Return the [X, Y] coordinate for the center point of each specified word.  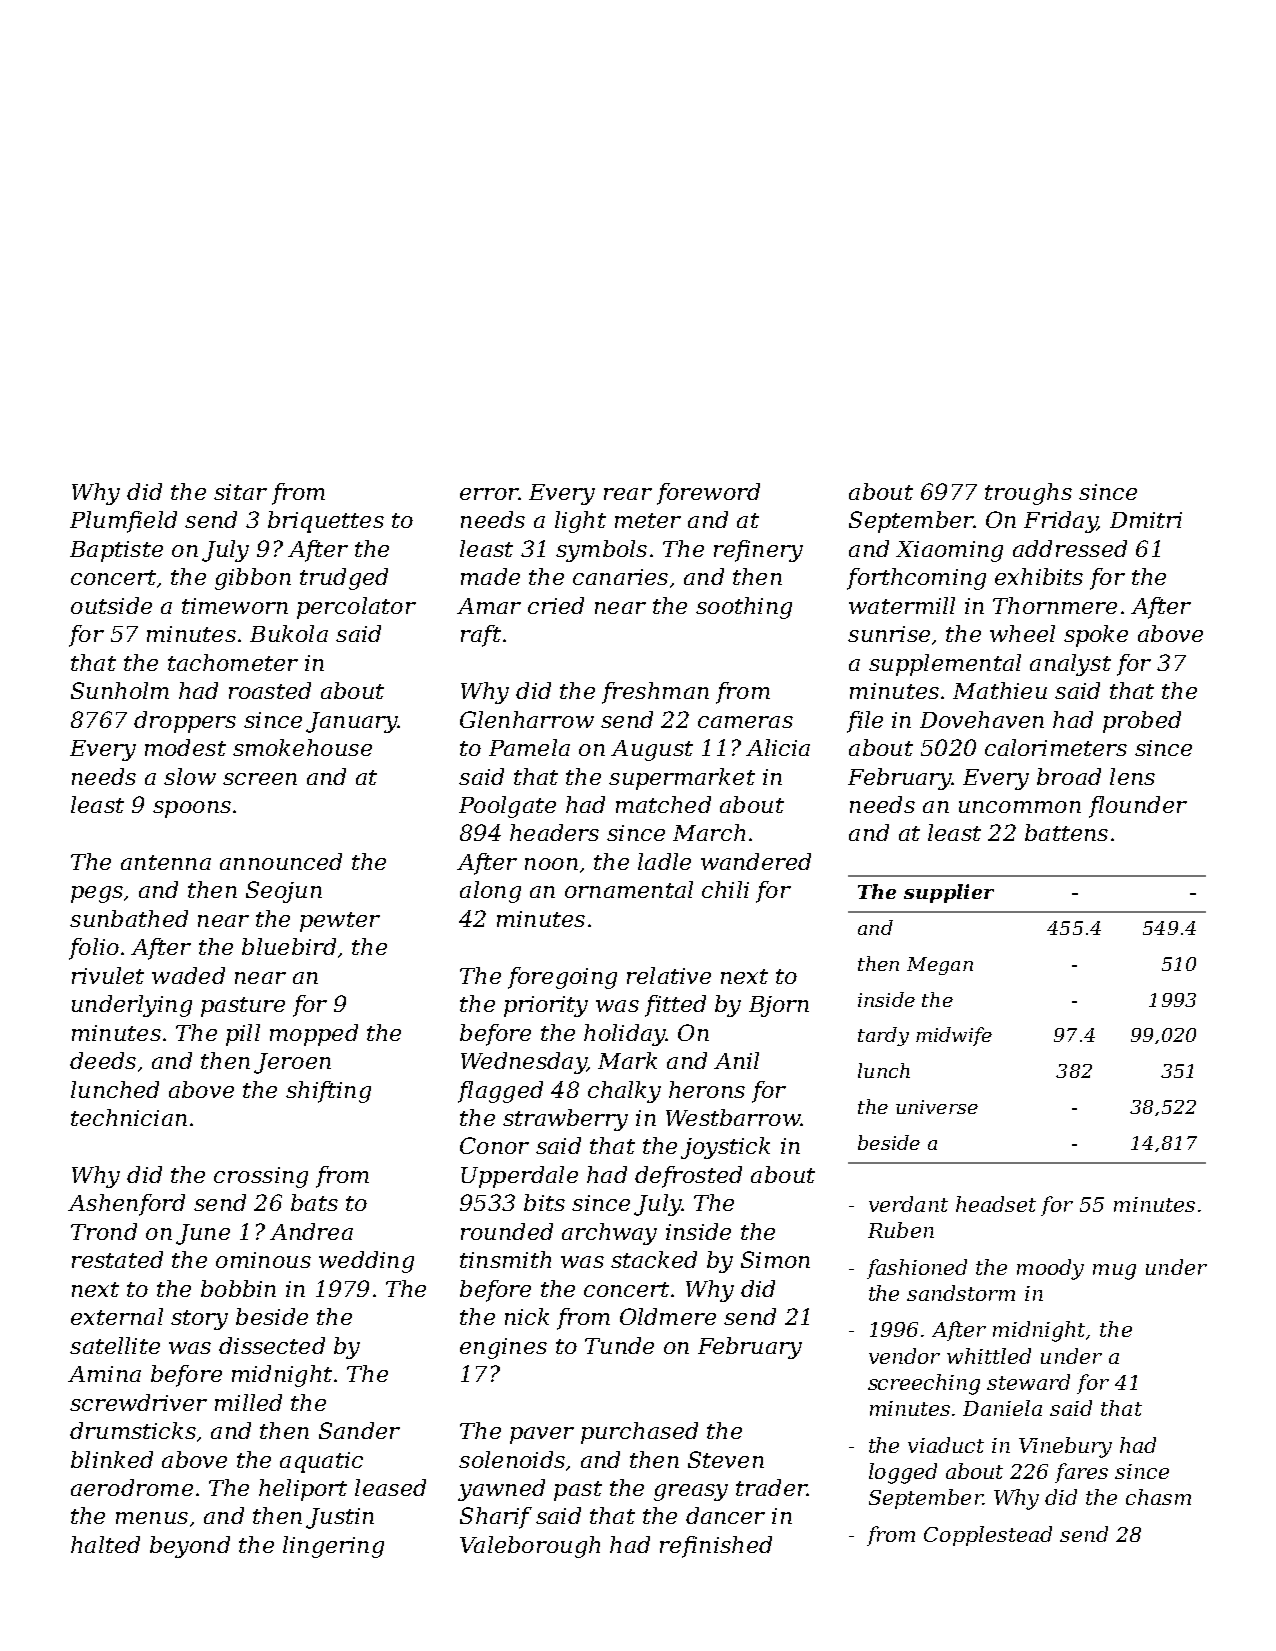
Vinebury [1065, 1447]
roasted [270, 690]
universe [937, 1107]
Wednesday [523, 1063]
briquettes [326, 522]
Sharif [496, 1518]
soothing [744, 608]
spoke [1096, 636]
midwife [954, 1036]
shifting [328, 1092]
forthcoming [916, 579]
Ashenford [126, 1205]
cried [556, 605]
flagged [500, 1092]
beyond [190, 1547]
